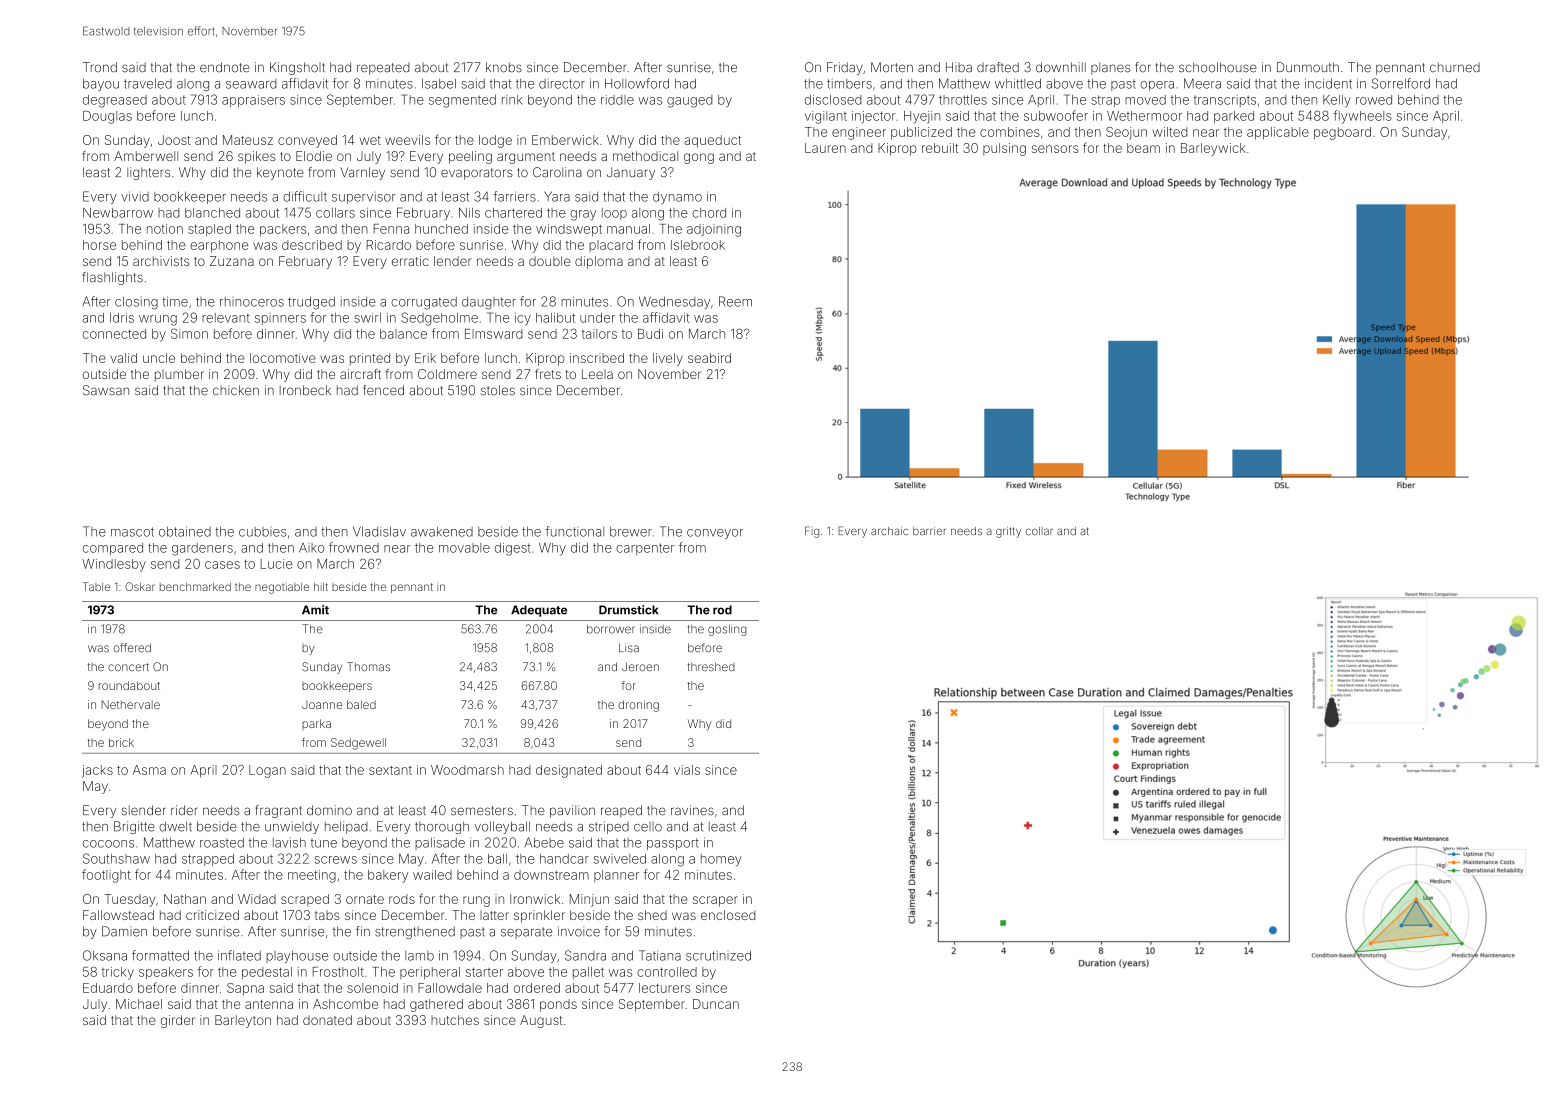  I want to click on obtained, so click(185, 531).
